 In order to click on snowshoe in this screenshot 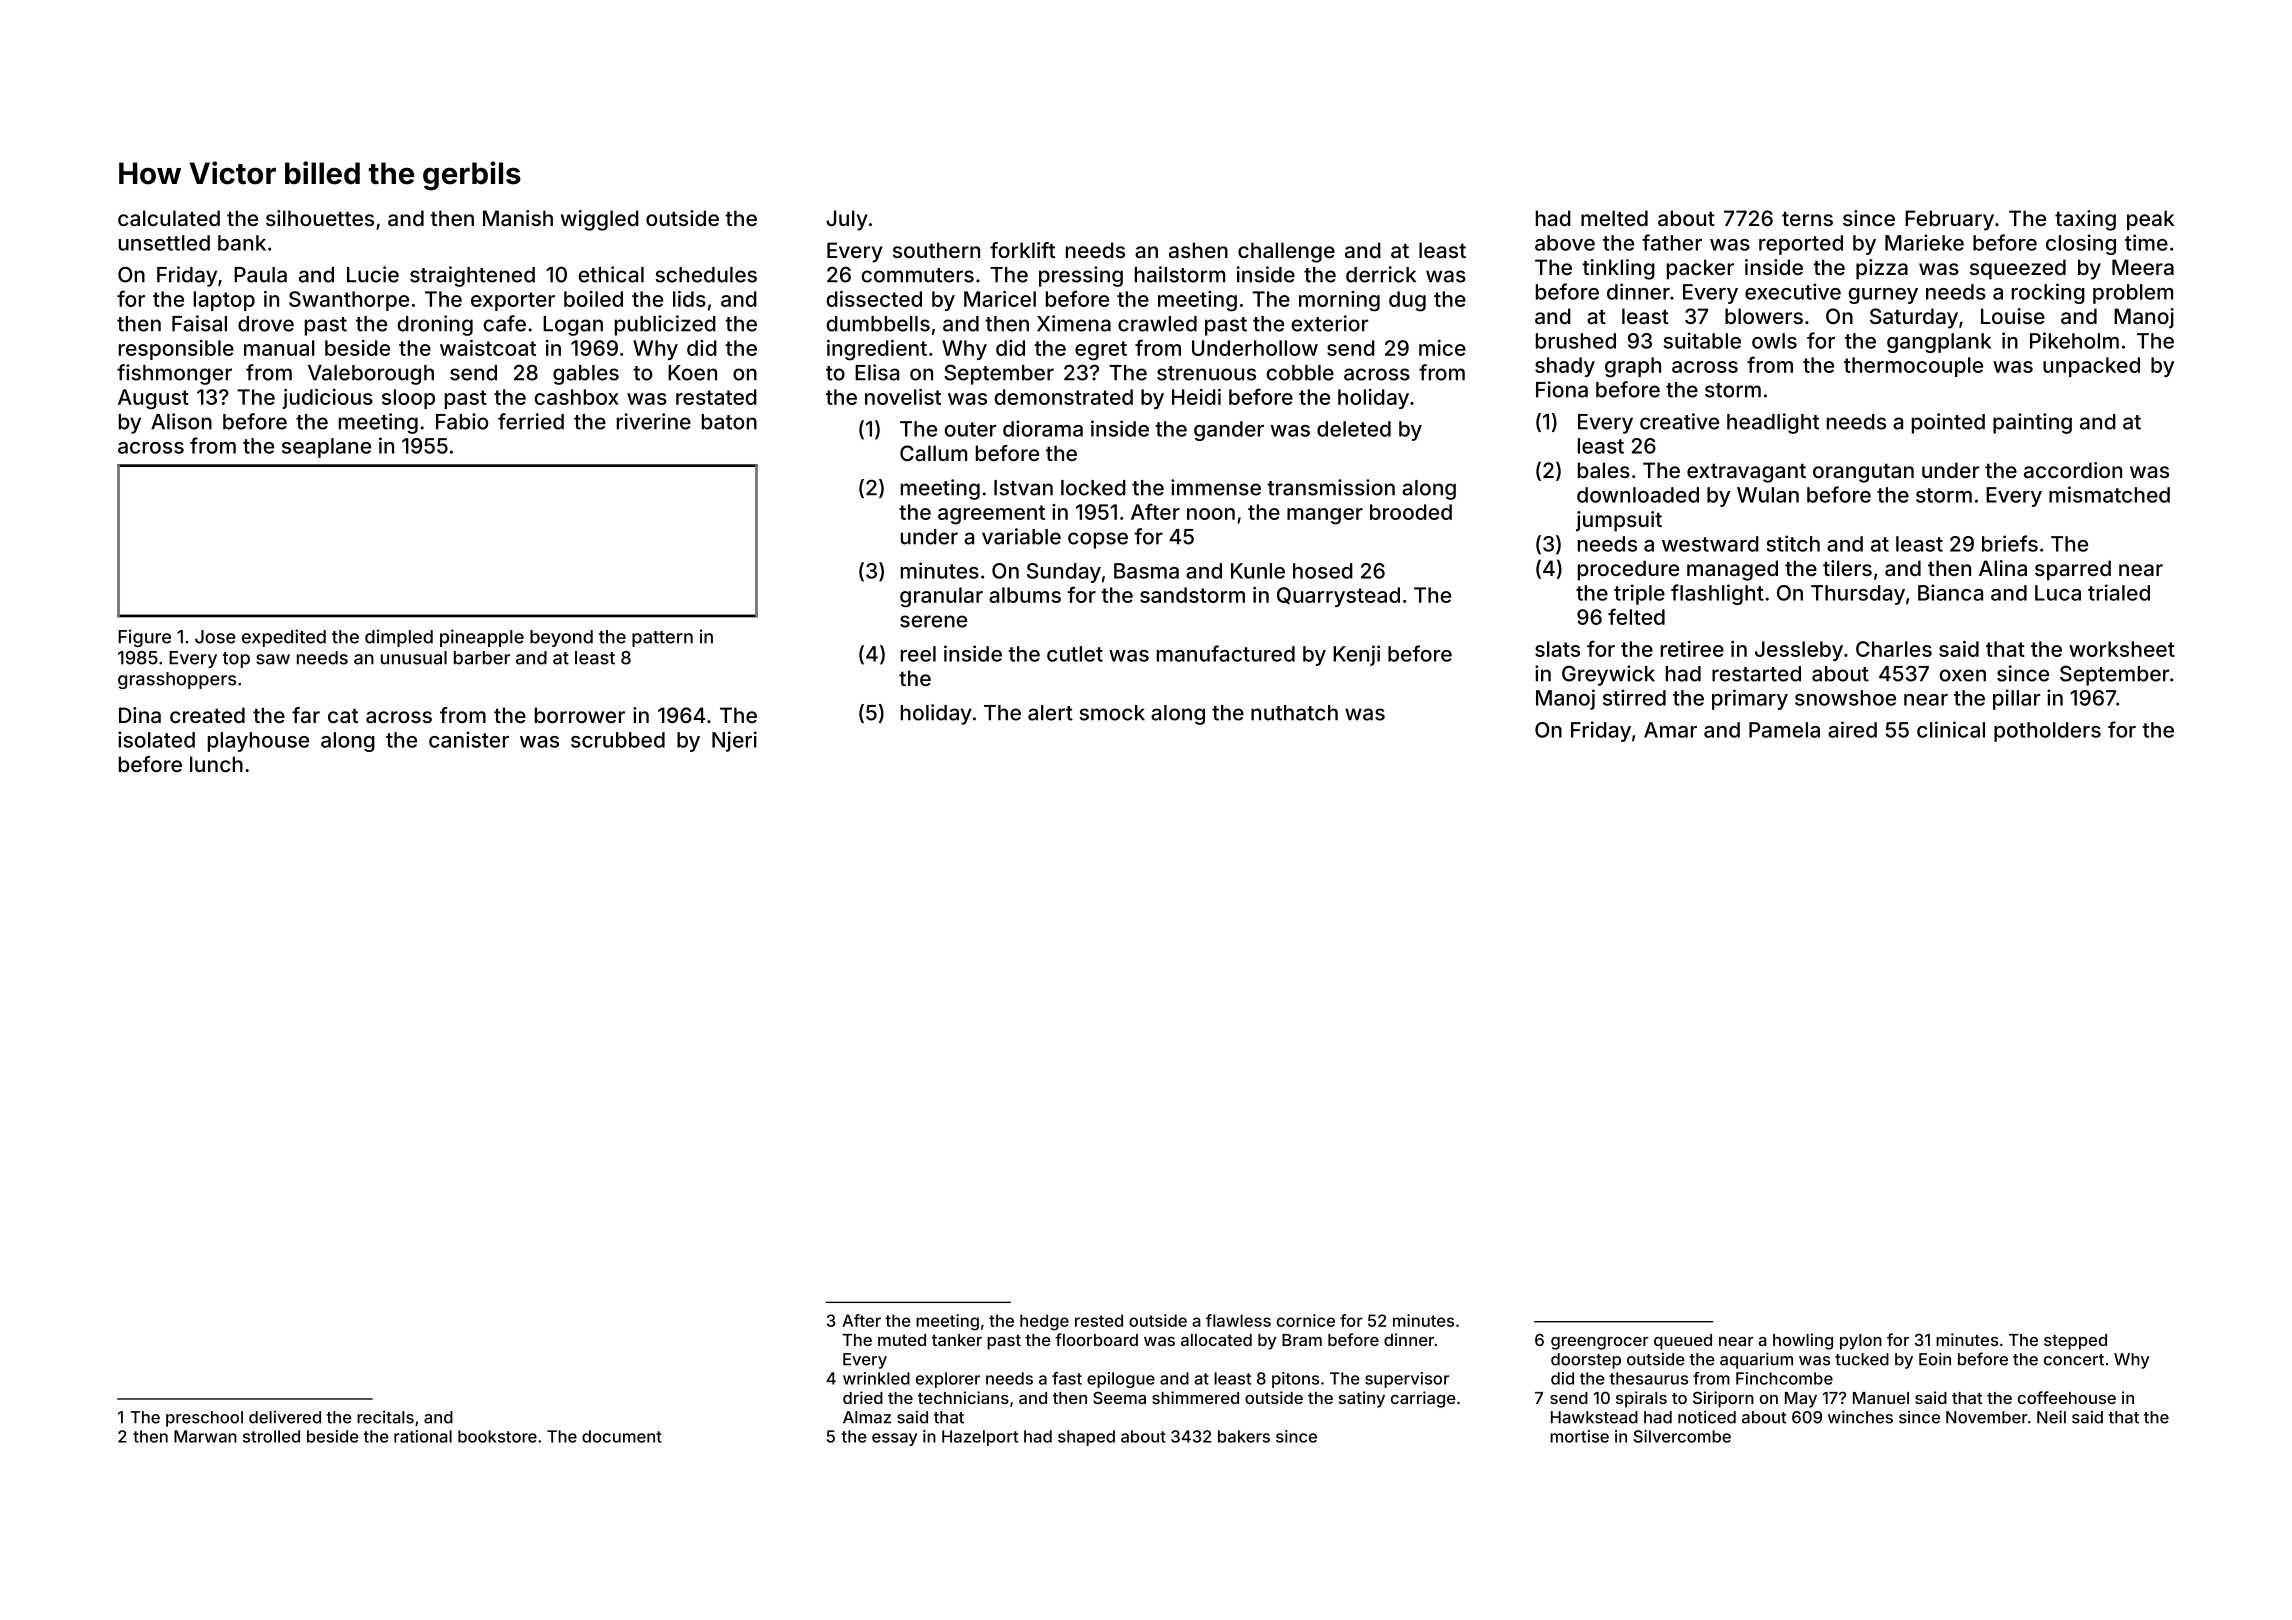, I will do `click(1845, 698)`.
